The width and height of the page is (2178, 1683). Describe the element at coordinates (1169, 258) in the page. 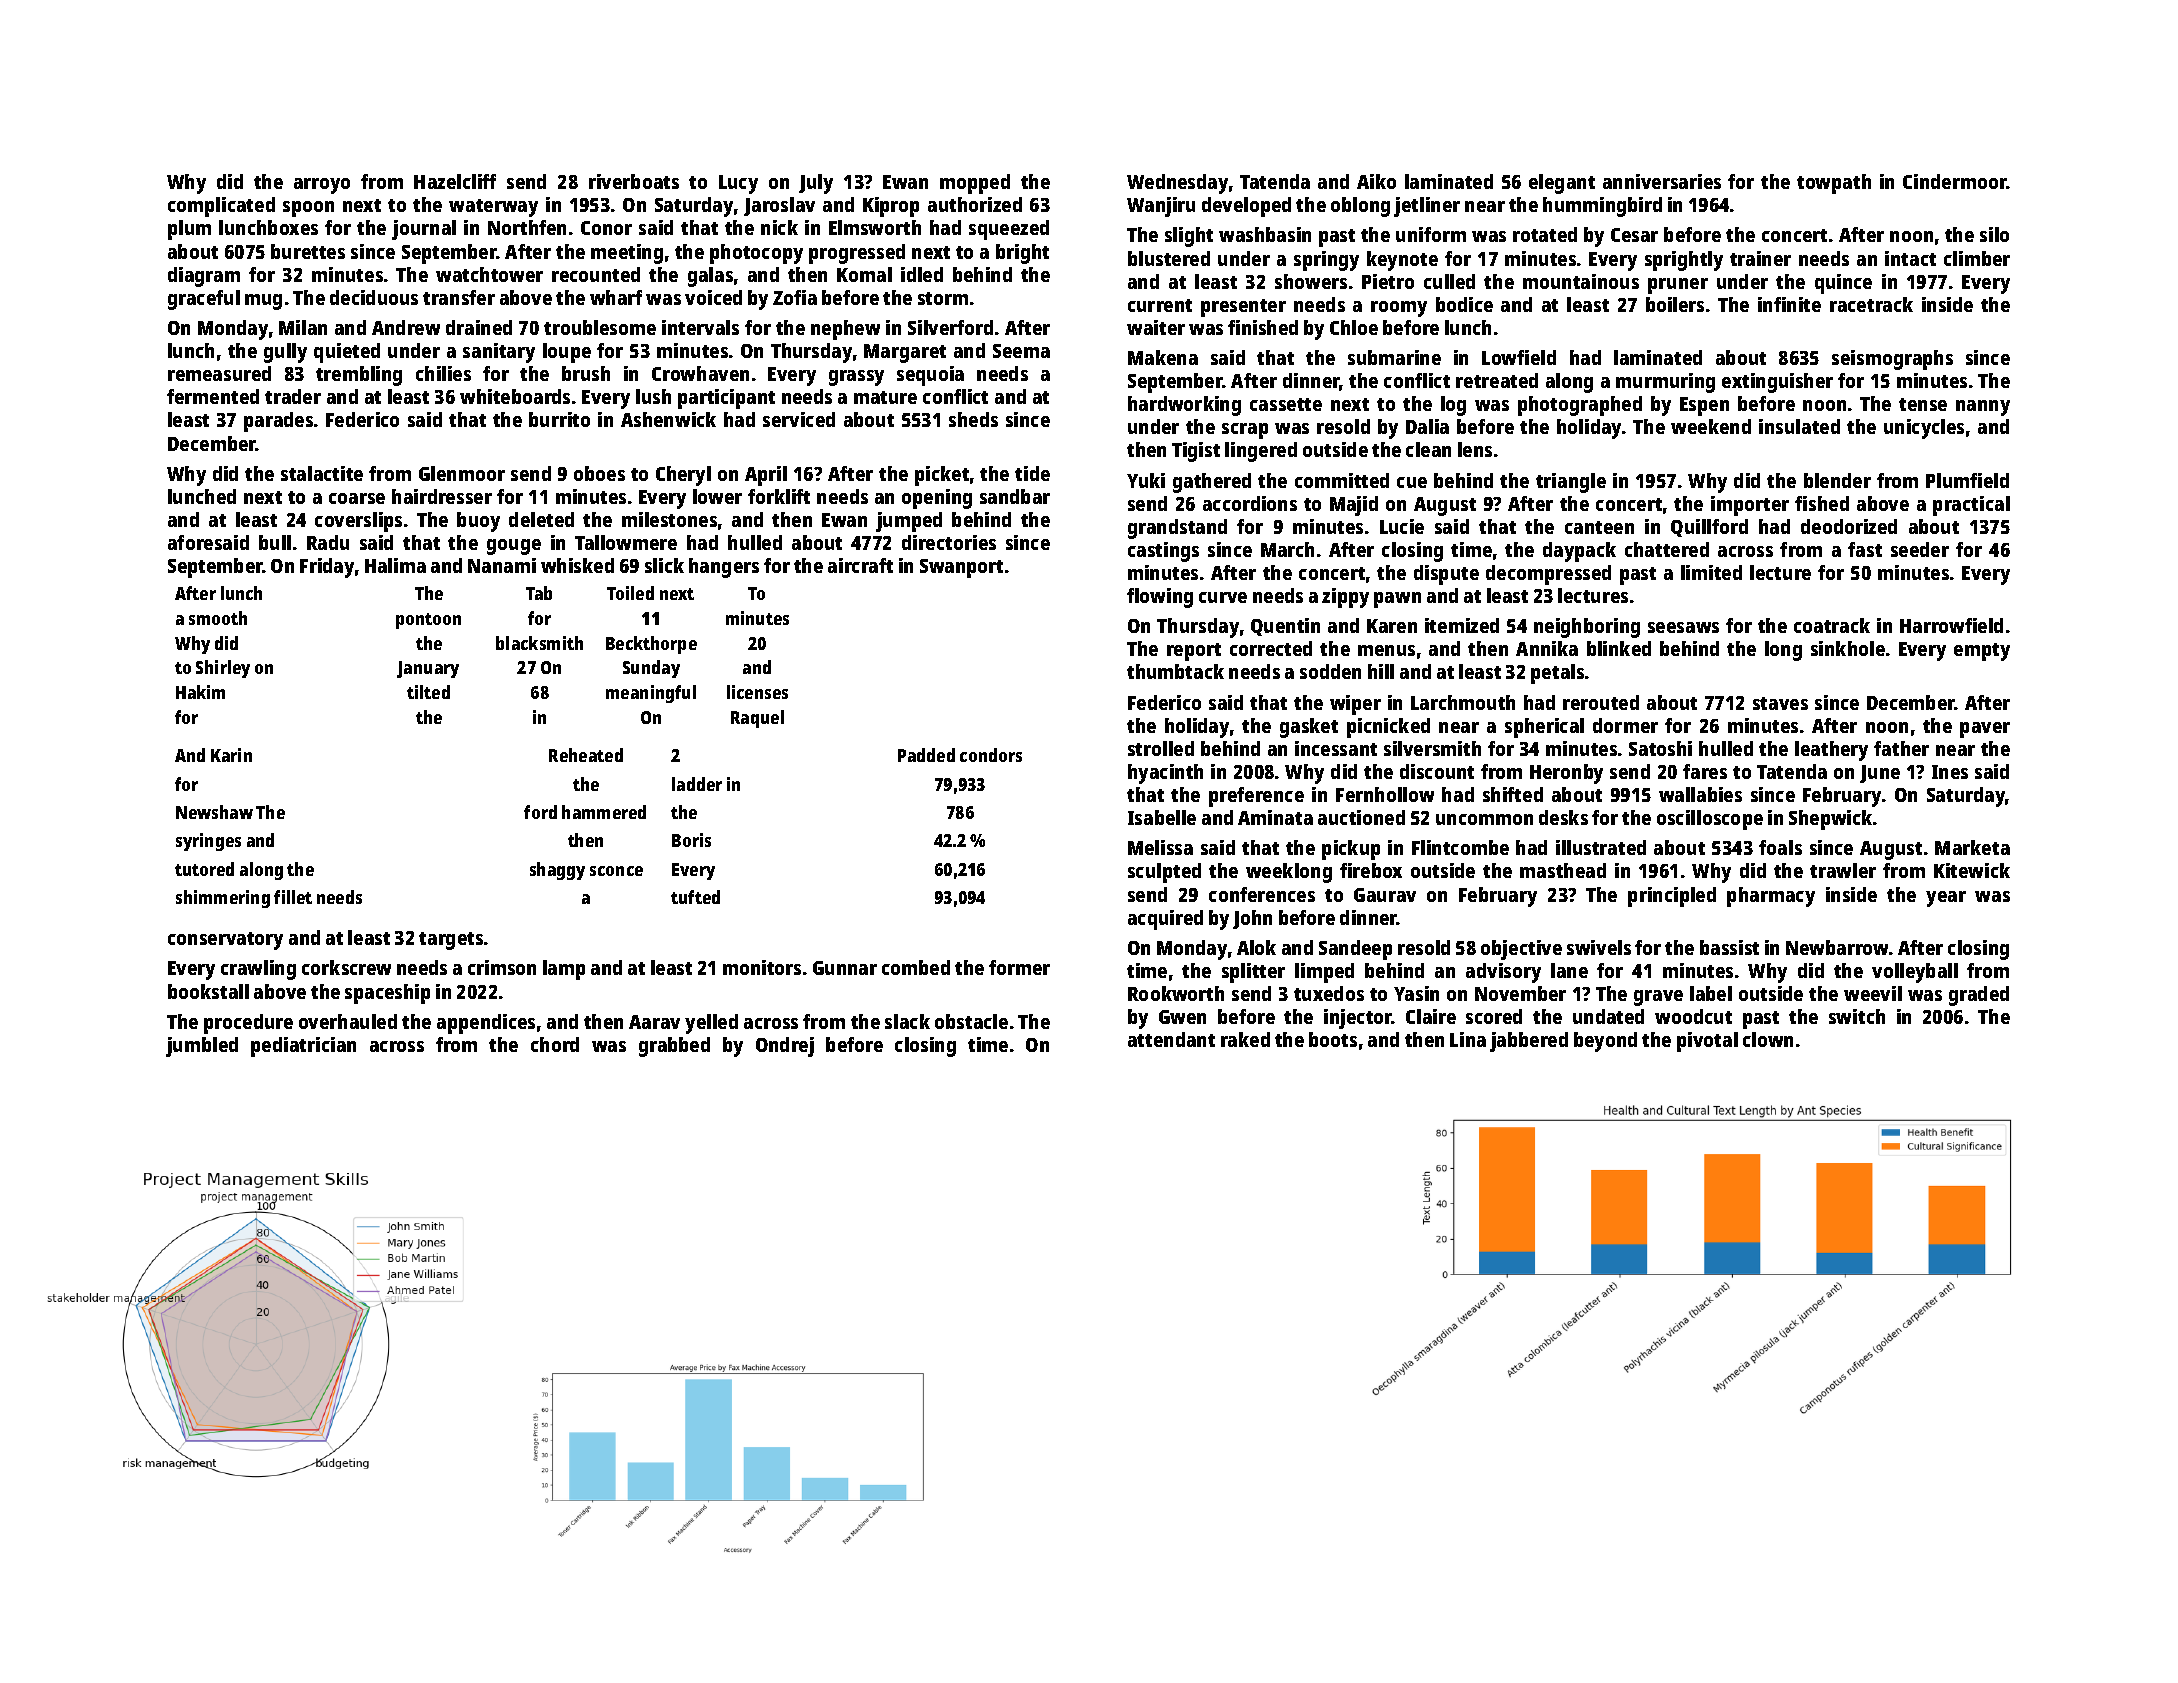

I see `blustered` at that location.
